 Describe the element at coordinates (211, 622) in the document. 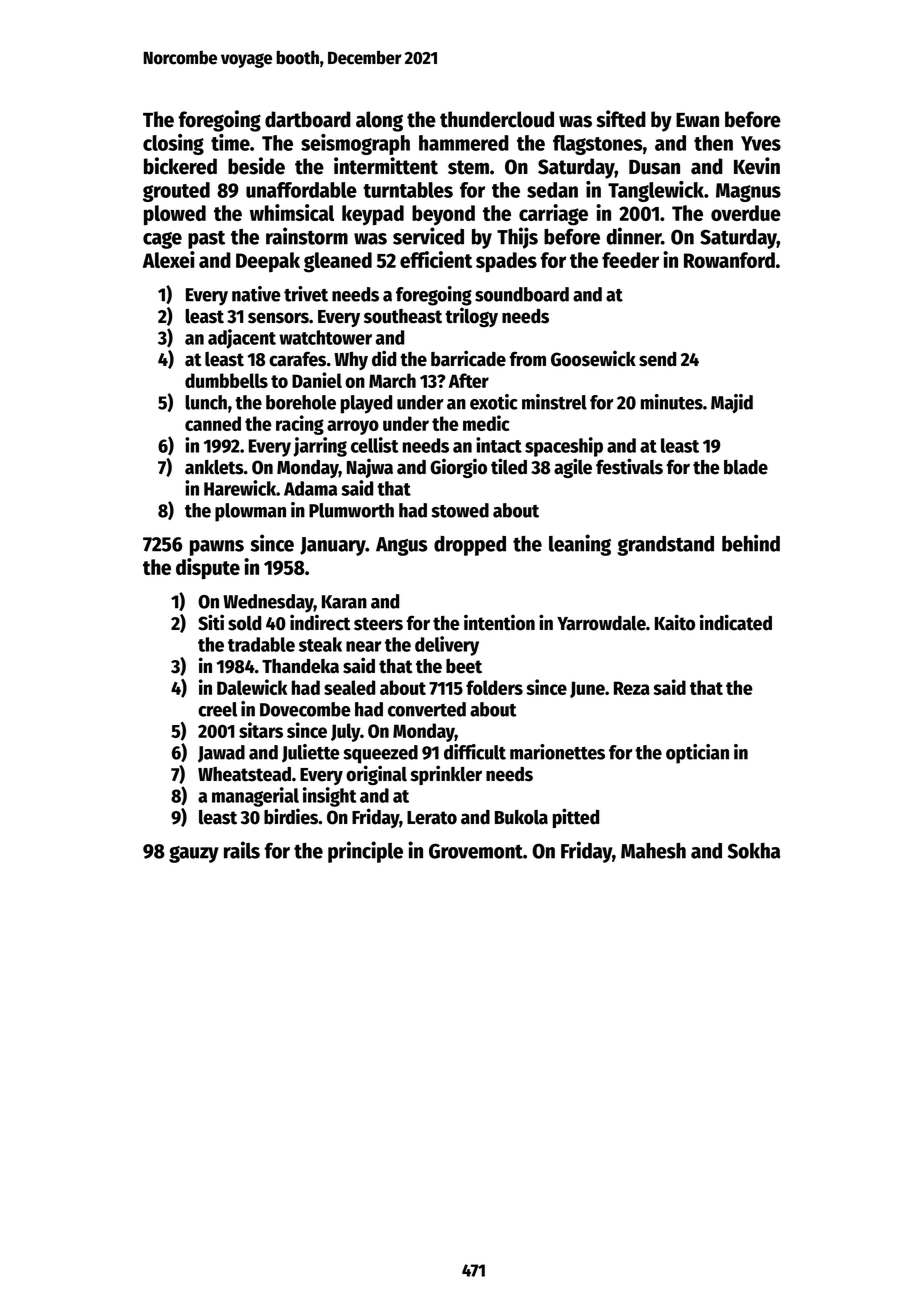

I see `Siti` at that location.
